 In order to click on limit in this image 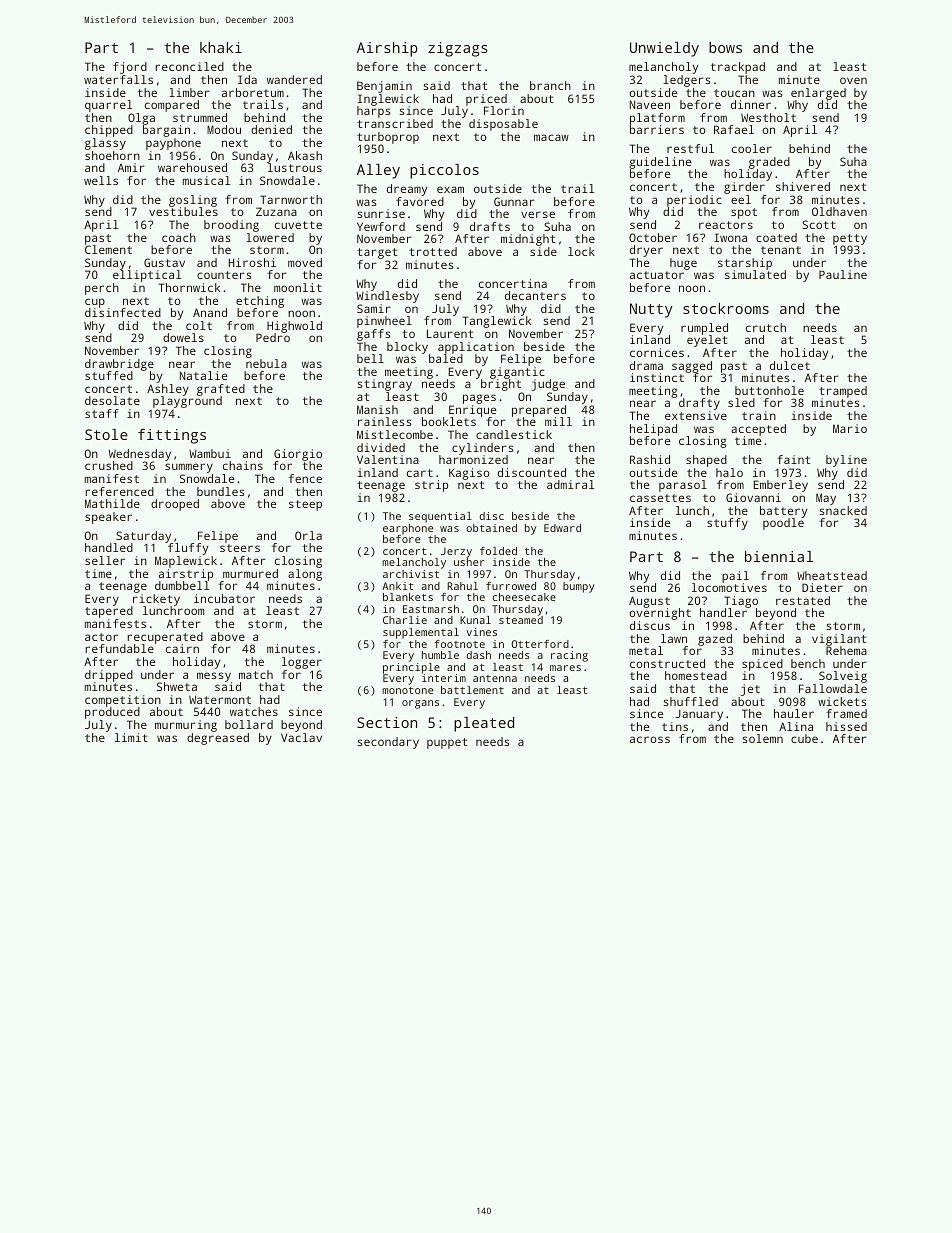, I will do `click(131, 737)`.
